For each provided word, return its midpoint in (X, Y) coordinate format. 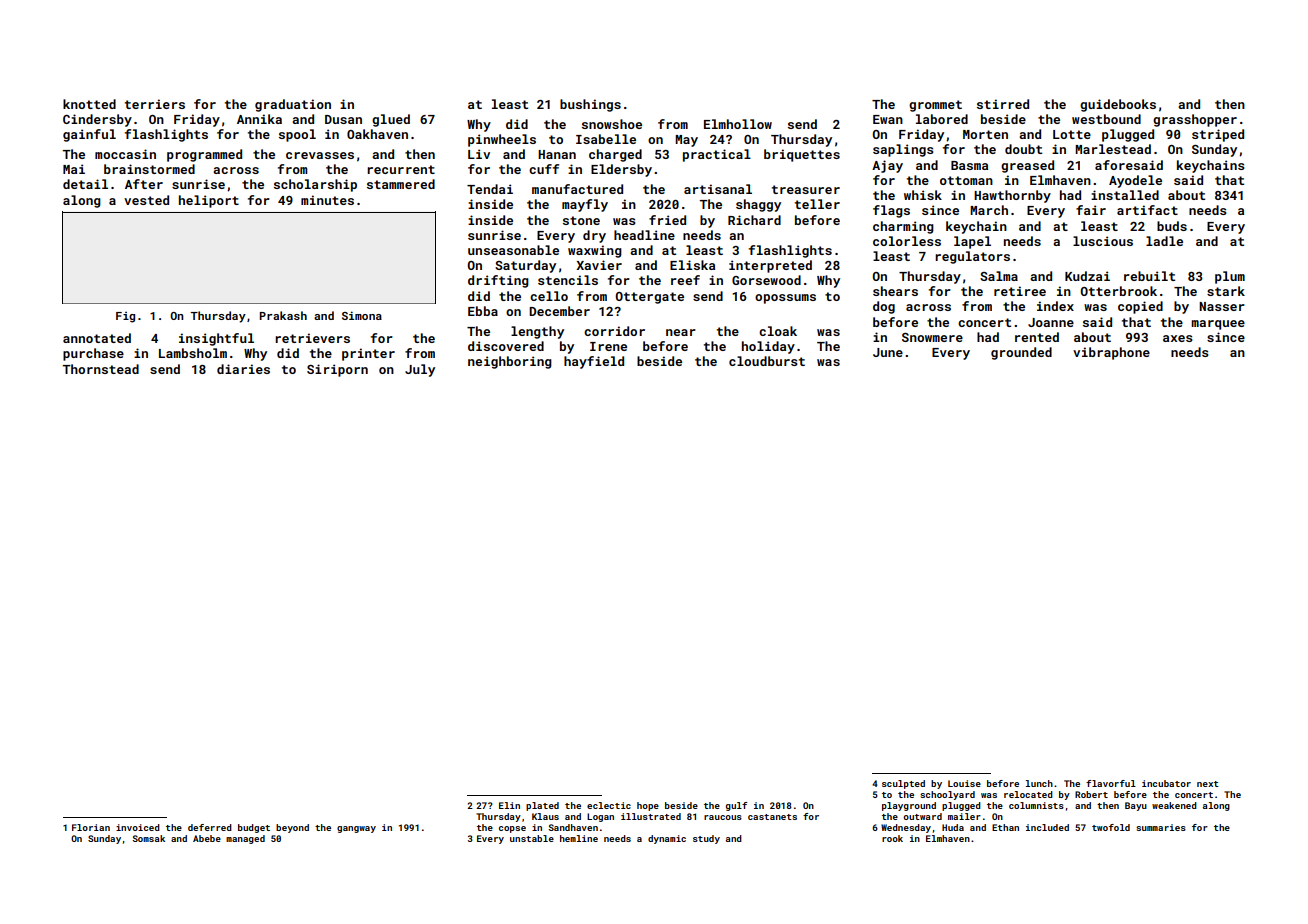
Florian (91, 827)
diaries (243, 369)
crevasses (320, 155)
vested (146, 200)
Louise (964, 783)
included (1047, 827)
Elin (509, 805)
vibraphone (1111, 353)
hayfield (594, 362)
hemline (579, 838)
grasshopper (1195, 120)
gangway (356, 829)
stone (581, 220)
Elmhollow (738, 124)
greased (1027, 166)
